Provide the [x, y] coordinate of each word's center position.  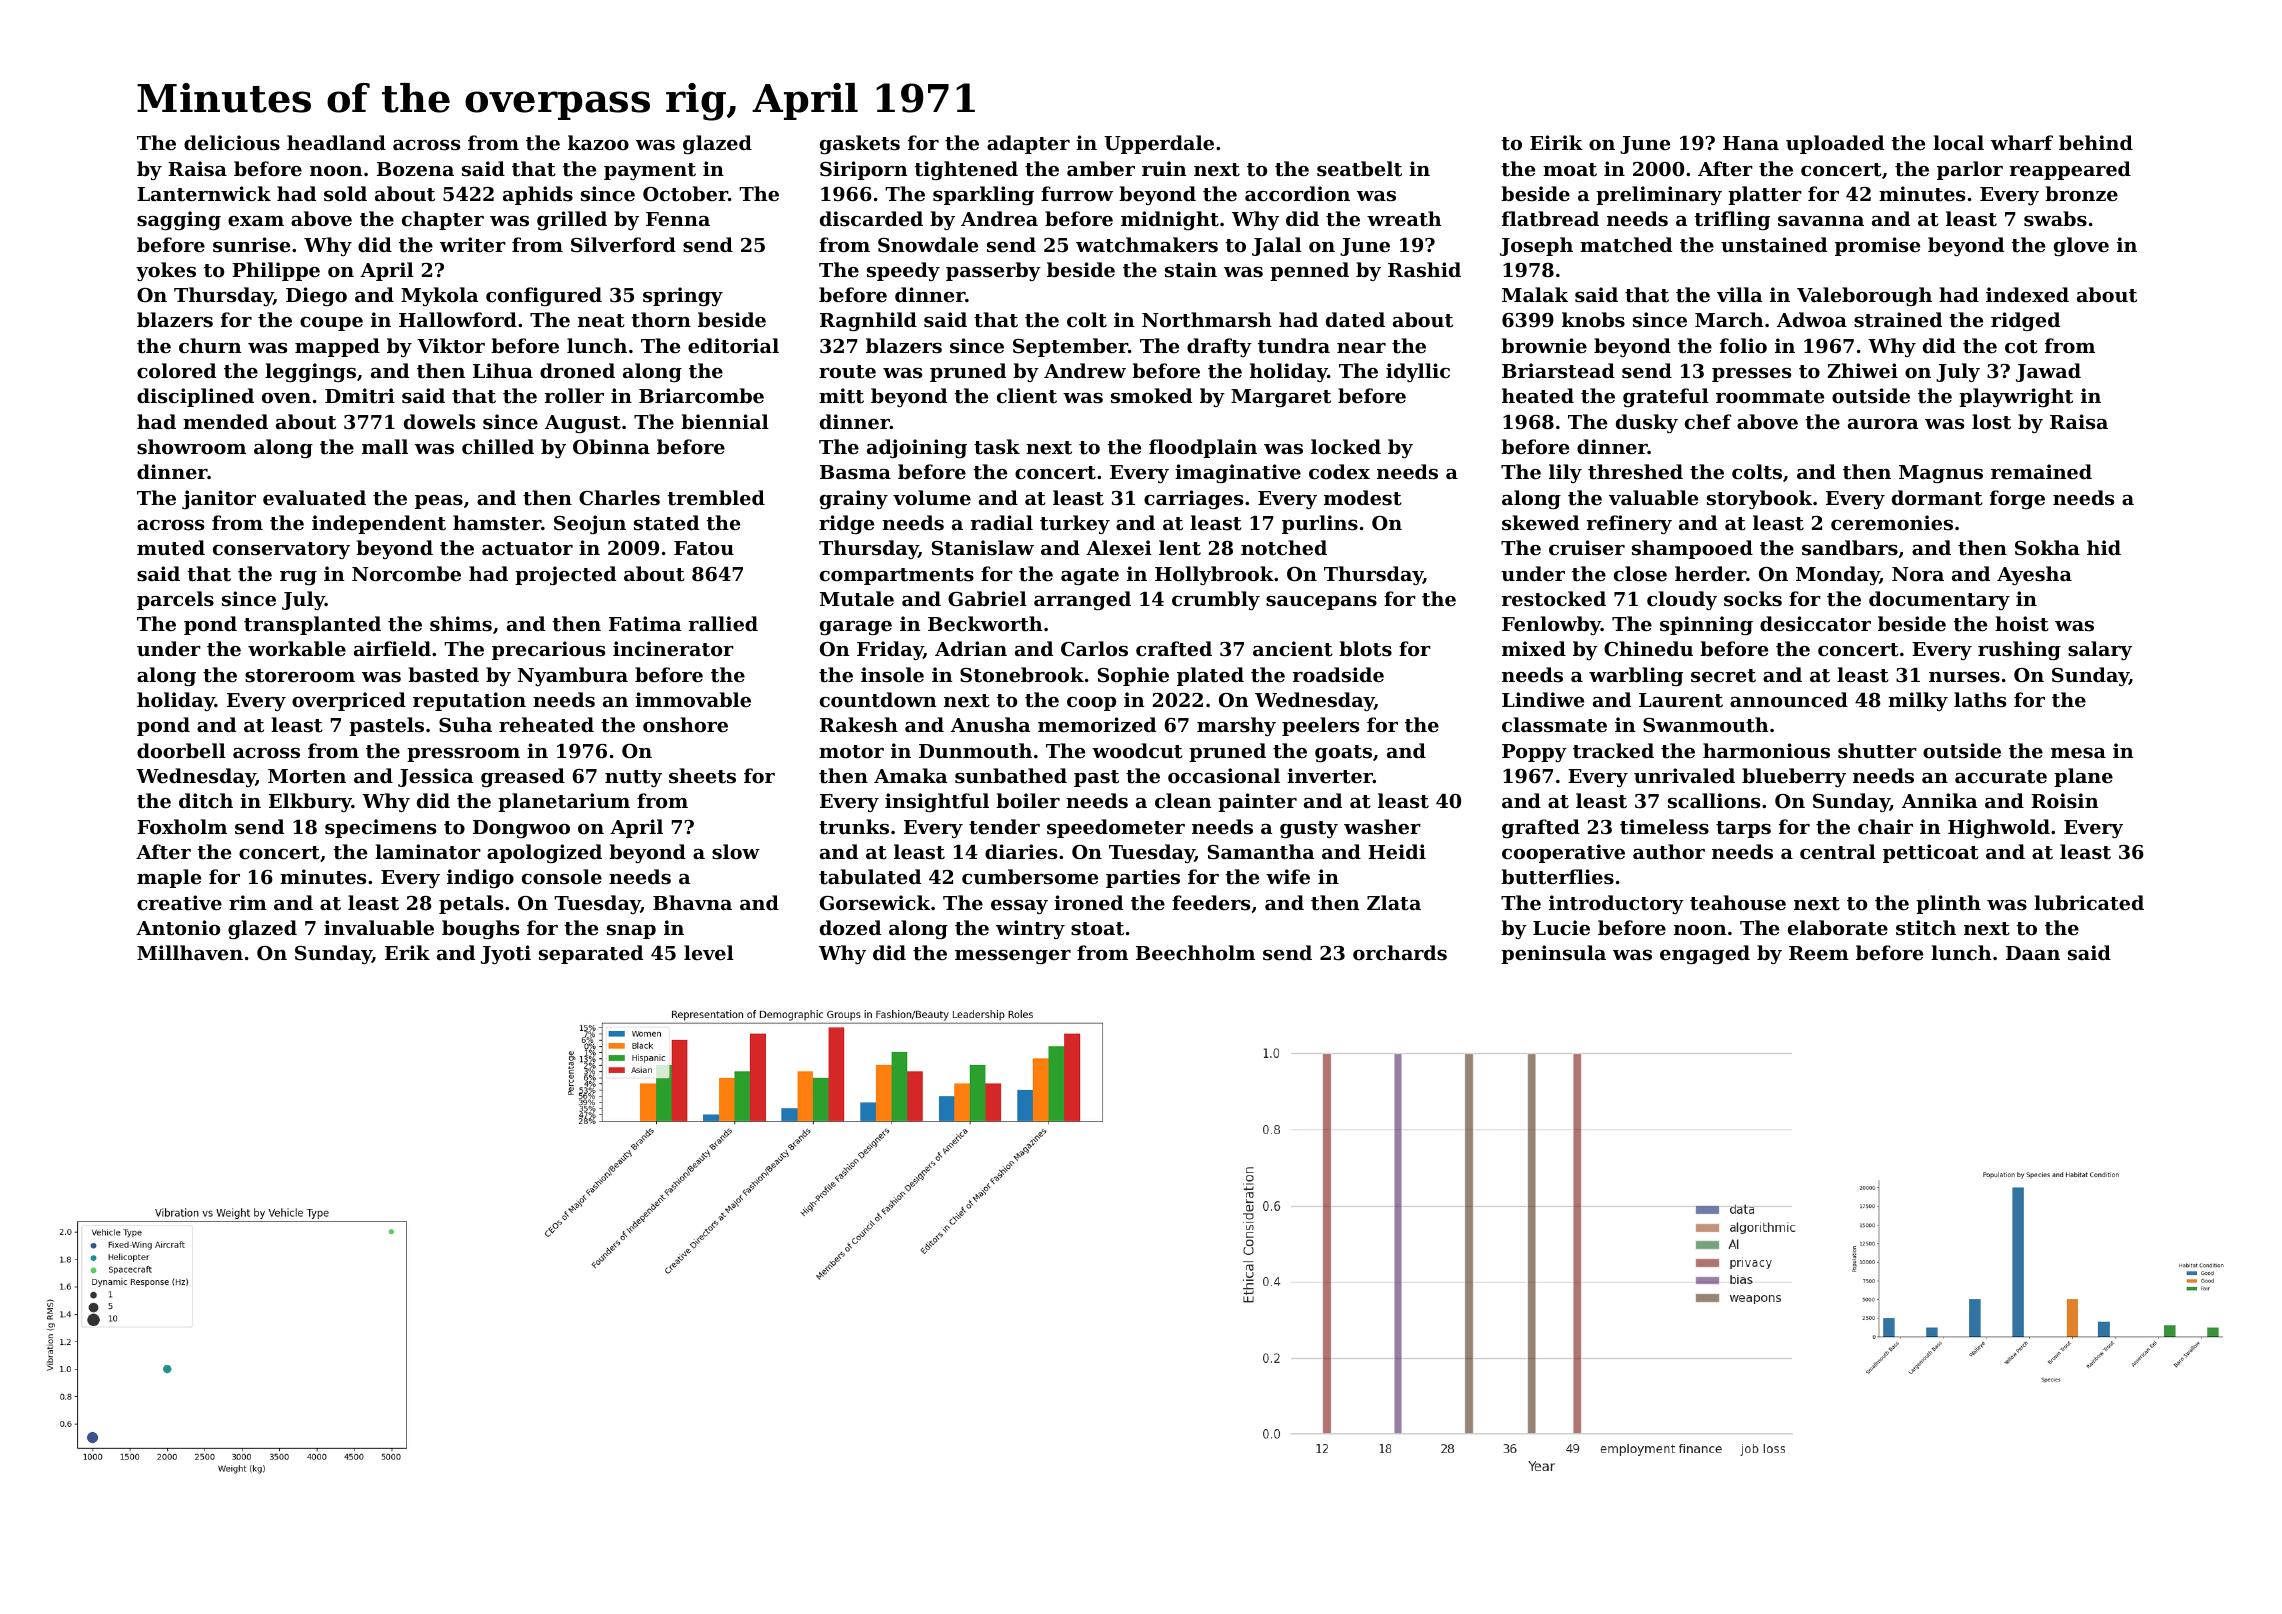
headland [336, 142]
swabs [2055, 219]
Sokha [2047, 547]
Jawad [2048, 372]
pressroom [463, 755]
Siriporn [864, 170]
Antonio [178, 927]
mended [225, 421]
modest [1363, 498]
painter [1257, 802]
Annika [1939, 800]
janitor [219, 499]
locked [1346, 446]
